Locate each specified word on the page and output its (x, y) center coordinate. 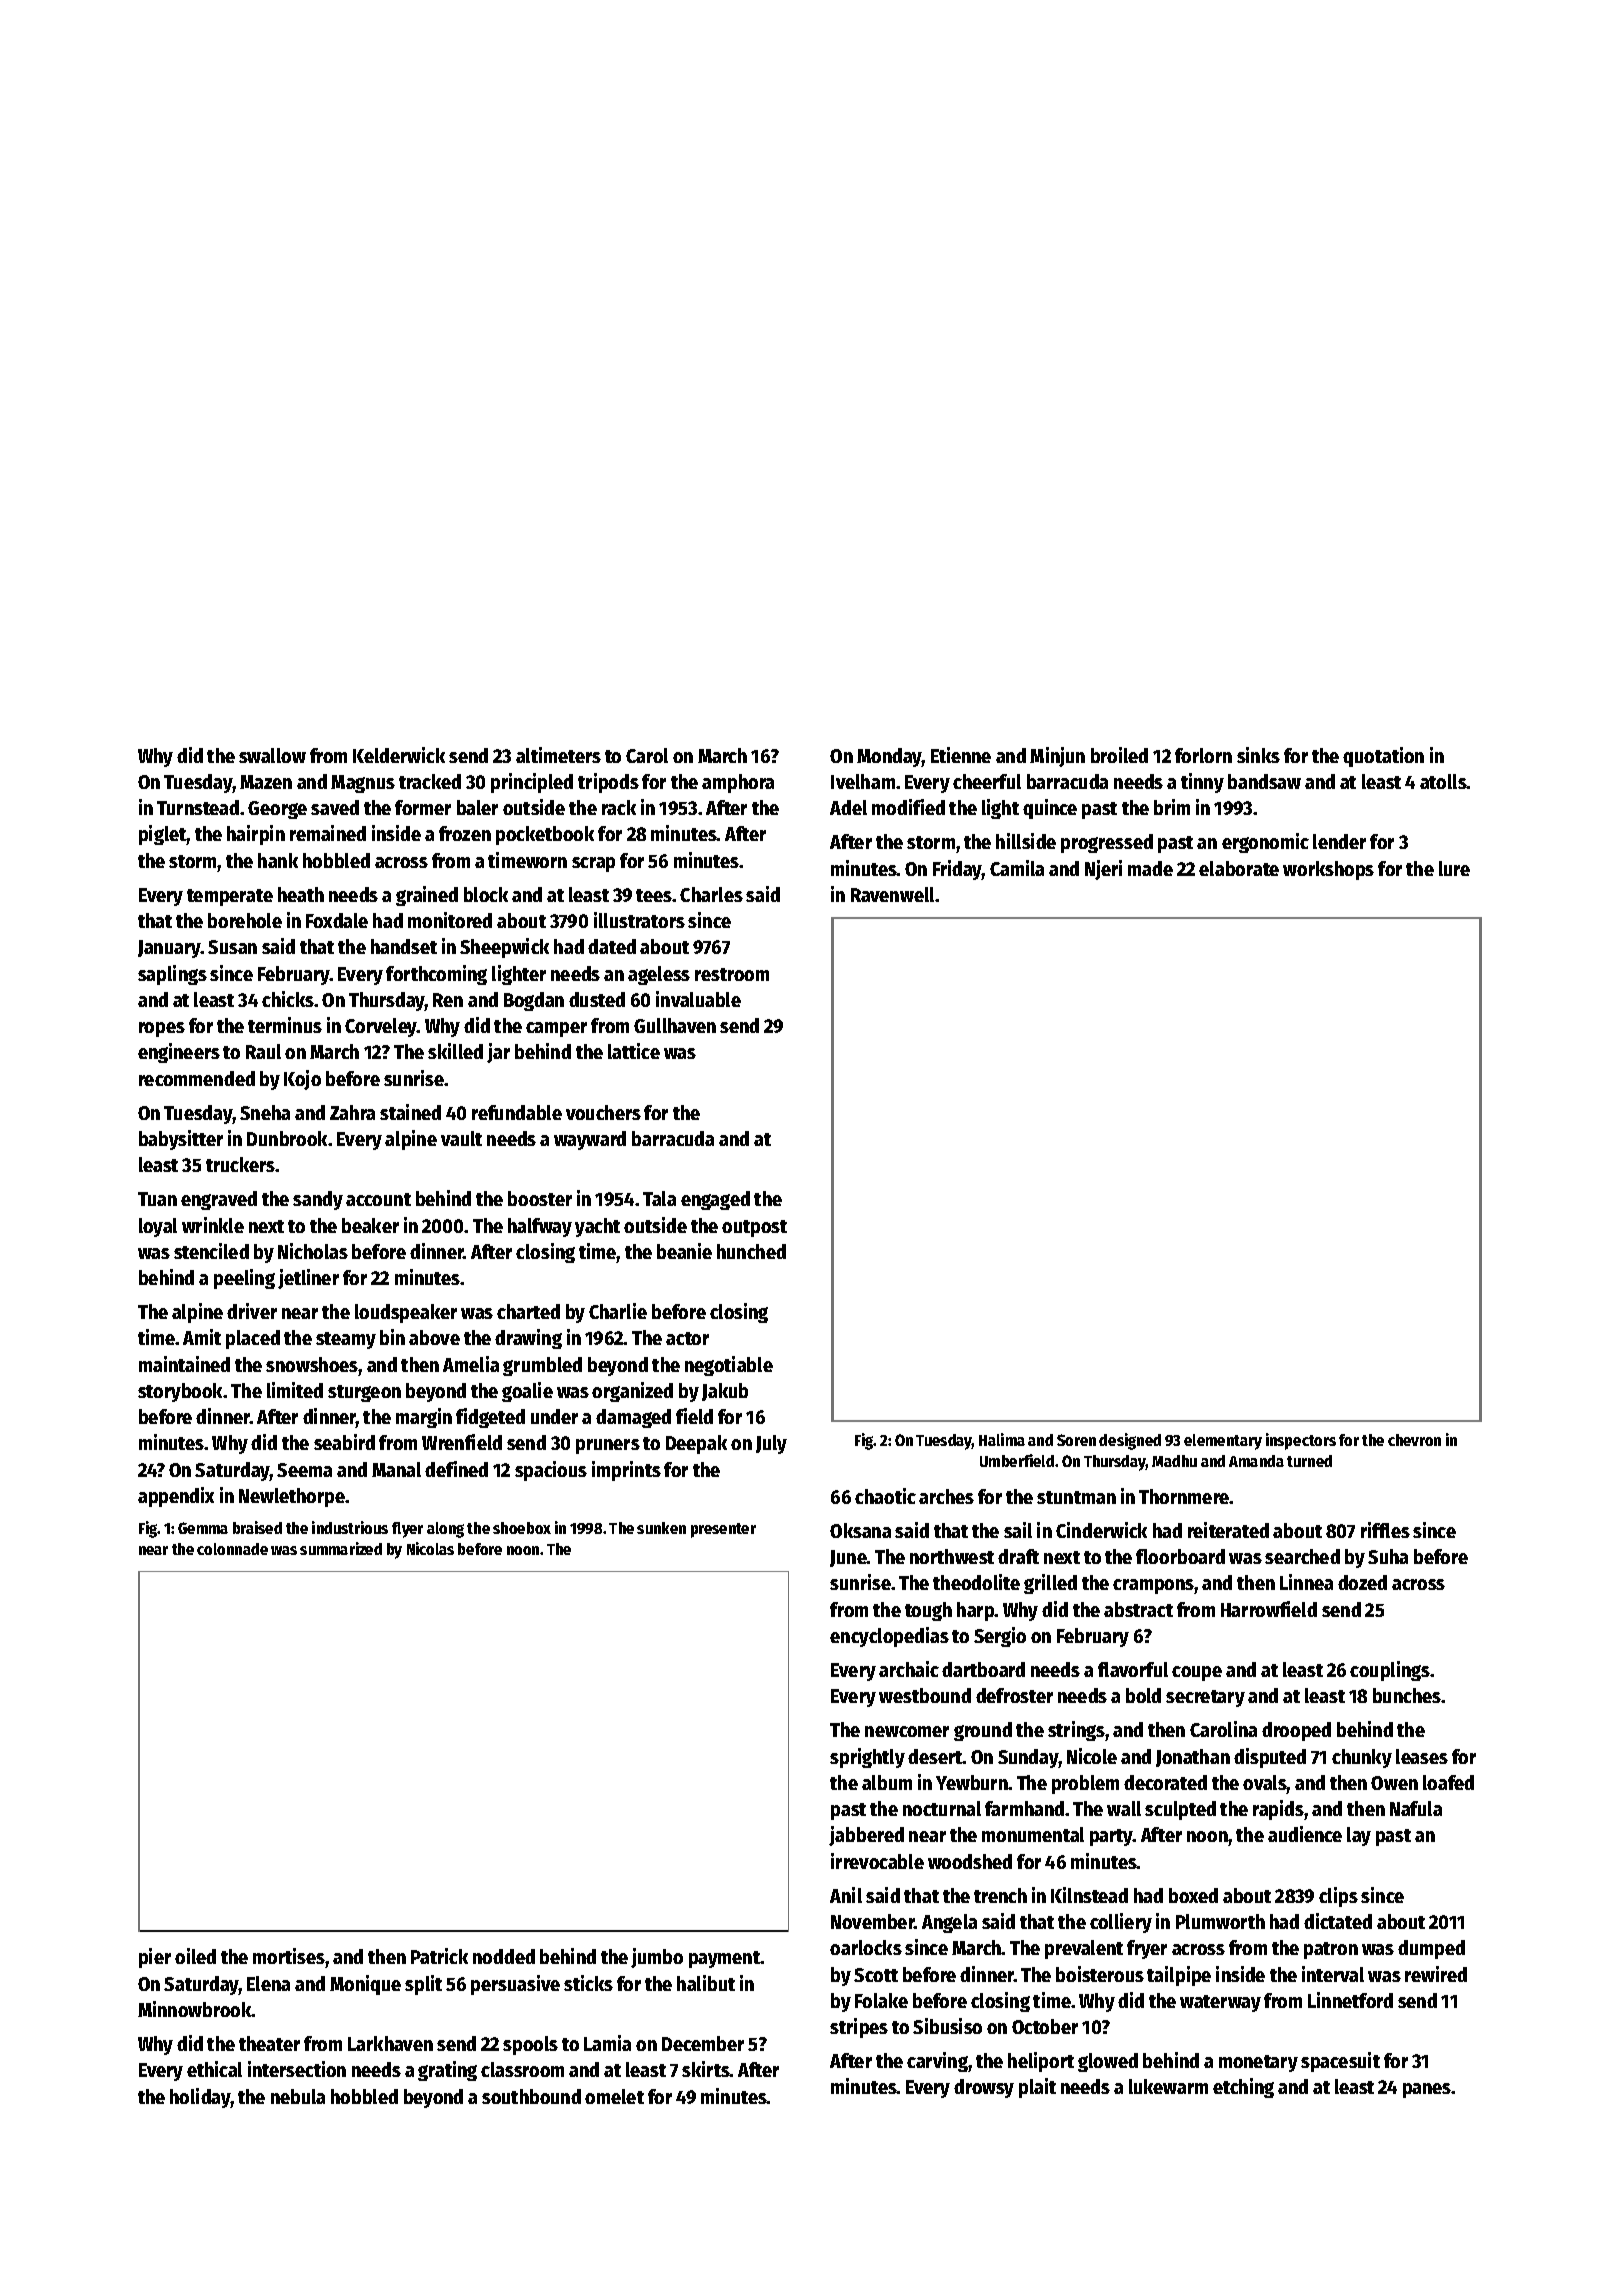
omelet (614, 2096)
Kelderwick (399, 755)
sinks (1258, 755)
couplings (1390, 1671)
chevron (1414, 1440)
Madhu (1174, 1461)
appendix (176, 1497)
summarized (341, 1548)
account (378, 1199)
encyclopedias (889, 1637)
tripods (608, 783)
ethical (214, 2069)
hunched (751, 1251)
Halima (1002, 1439)
